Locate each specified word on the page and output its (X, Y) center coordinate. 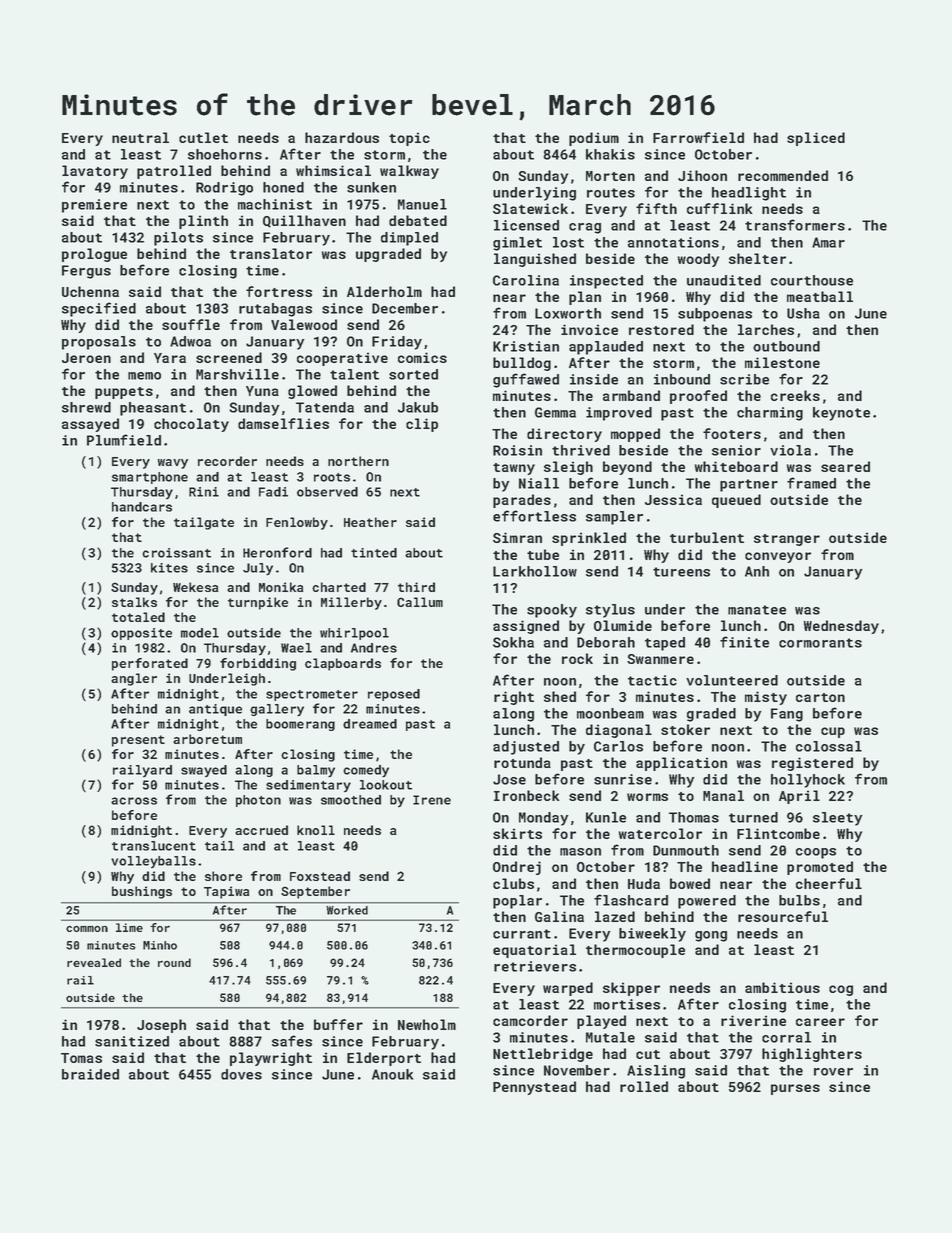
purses (795, 1089)
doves (241, 1074)
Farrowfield (698, 137)
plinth (203, 222)
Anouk (392, 1074)
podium (594, 139)
